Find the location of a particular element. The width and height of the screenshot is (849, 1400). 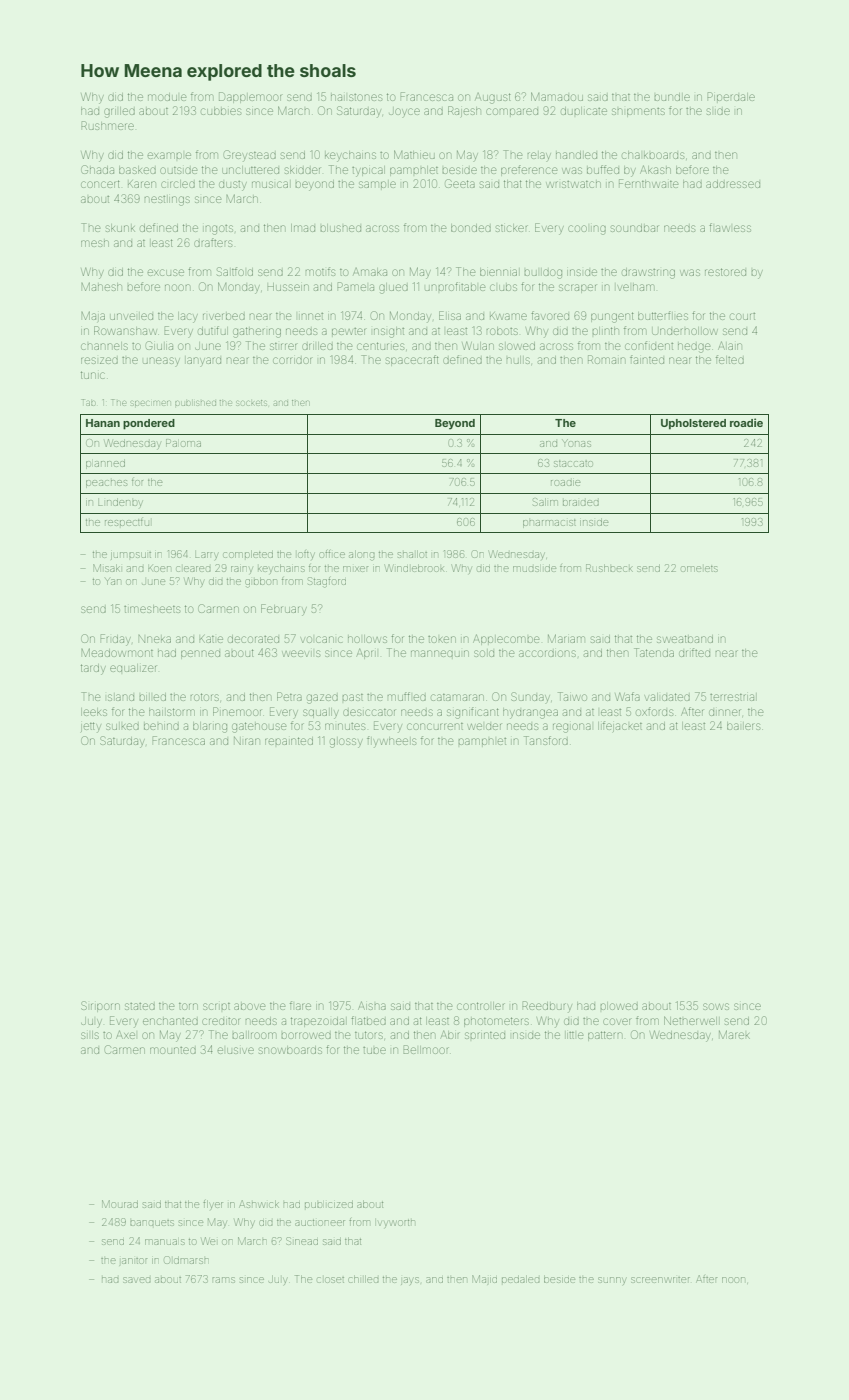

module is located at coordinates (167, 97).
